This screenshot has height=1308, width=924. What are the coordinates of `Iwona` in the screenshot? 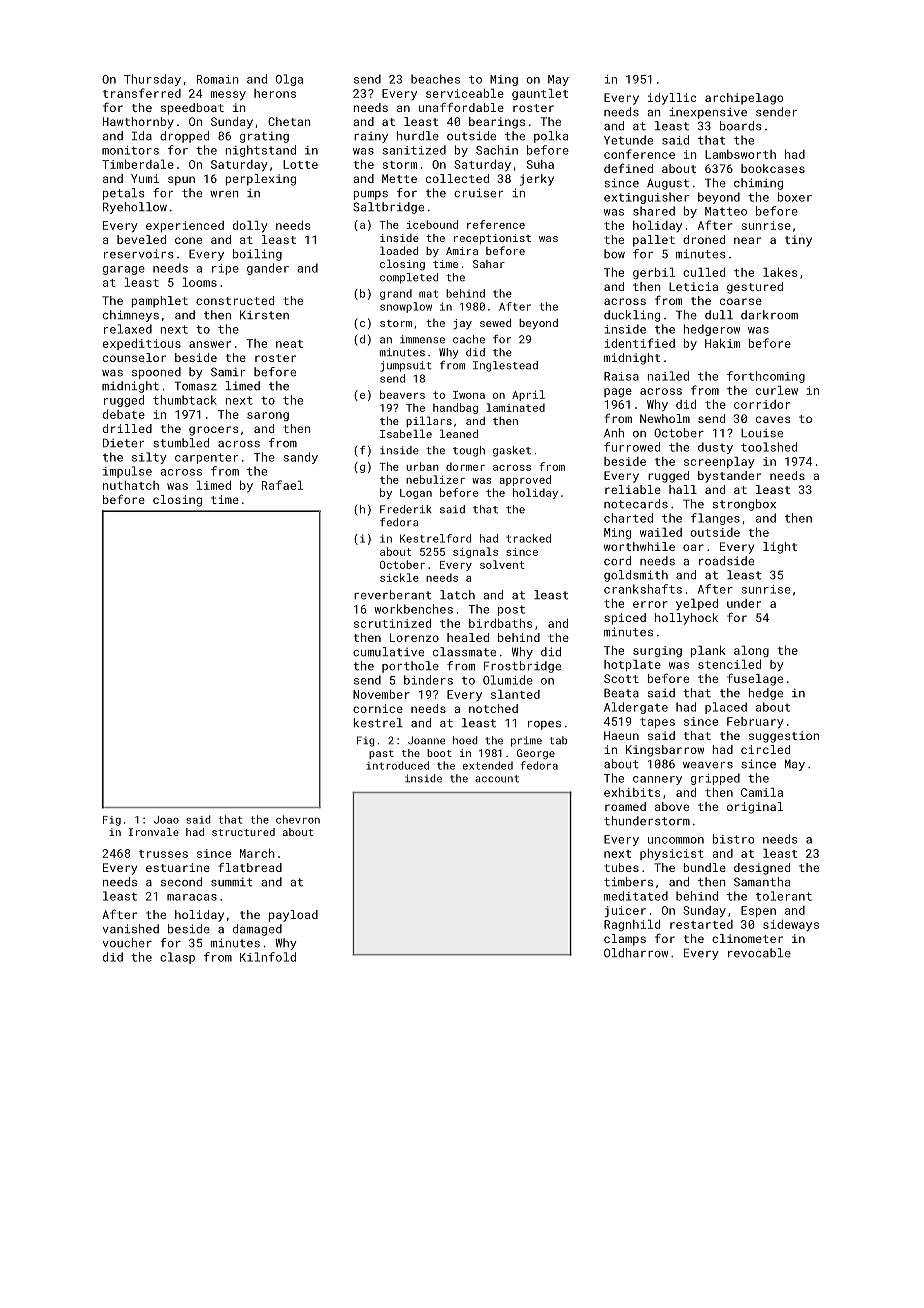 It's located at (469, 395).
